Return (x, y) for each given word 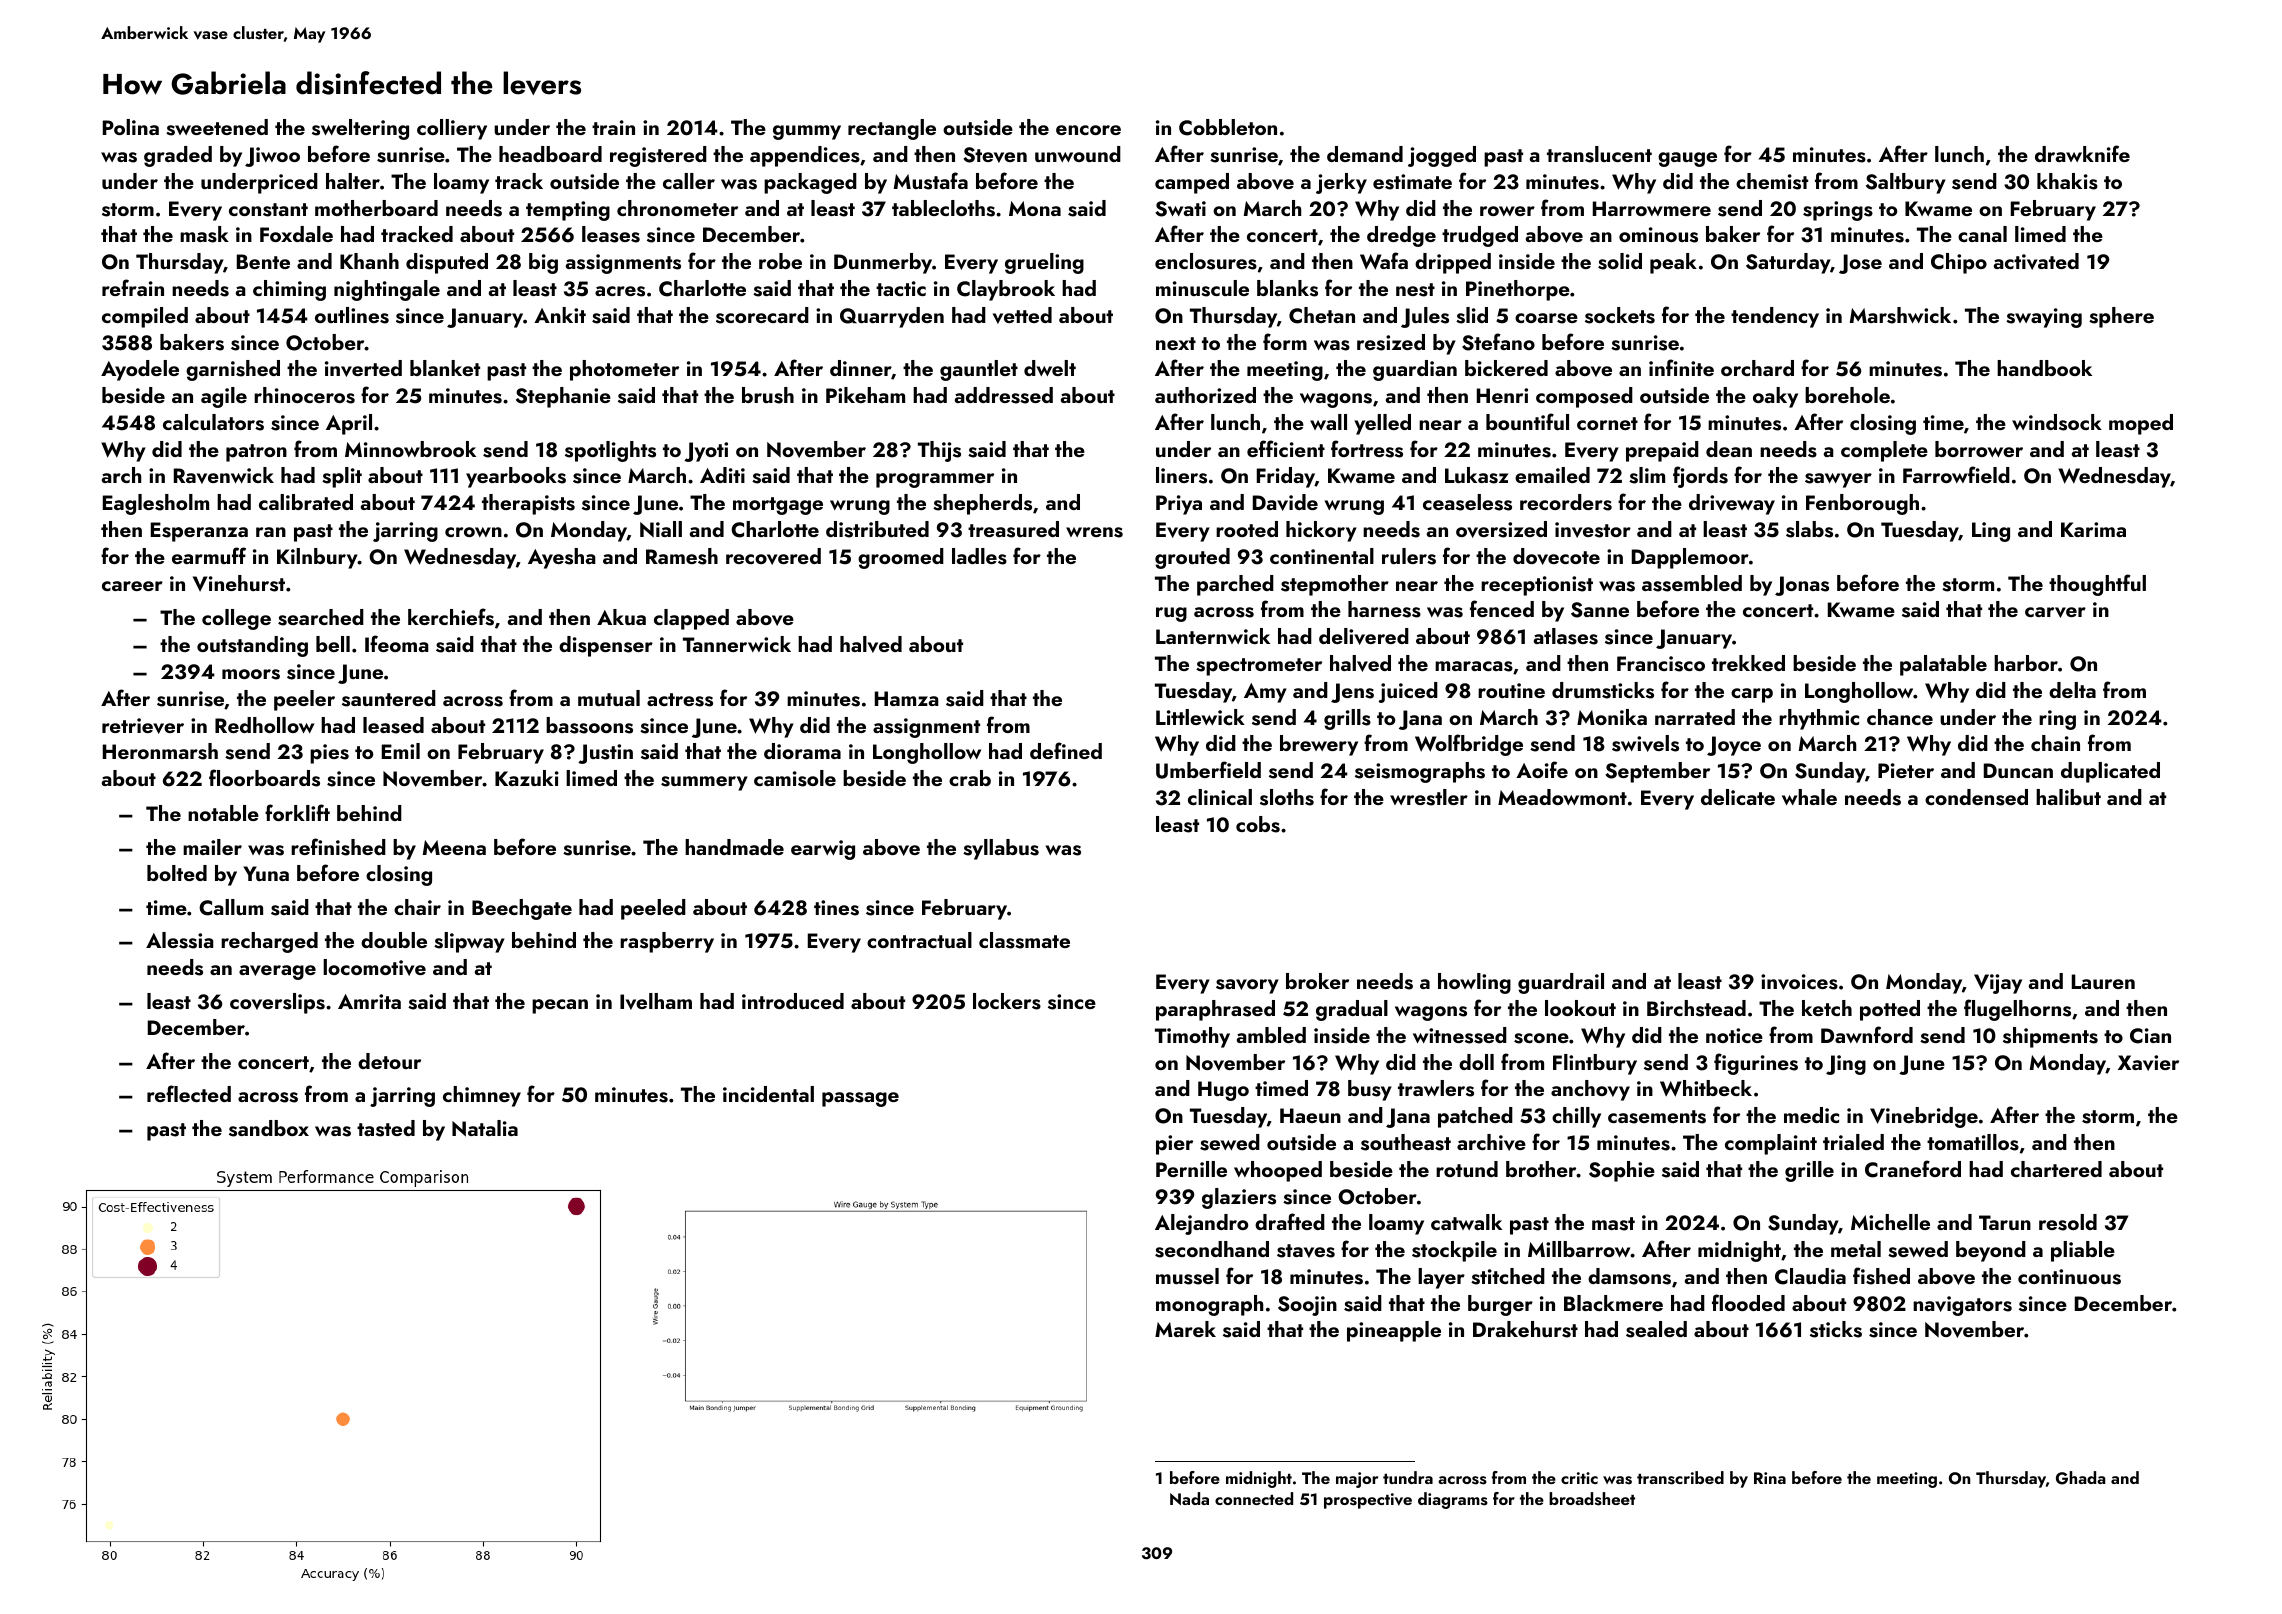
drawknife (2082, 153)
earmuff (209, 555)
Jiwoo (272, 157)
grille (1809, 1171)
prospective (1368, 1501)
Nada (1189, 1498)
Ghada (2081, 1478)
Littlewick (1200, 717)
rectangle (892, 129)
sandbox (269, 1128)
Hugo (1223, 1091)
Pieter (1906, 770)
